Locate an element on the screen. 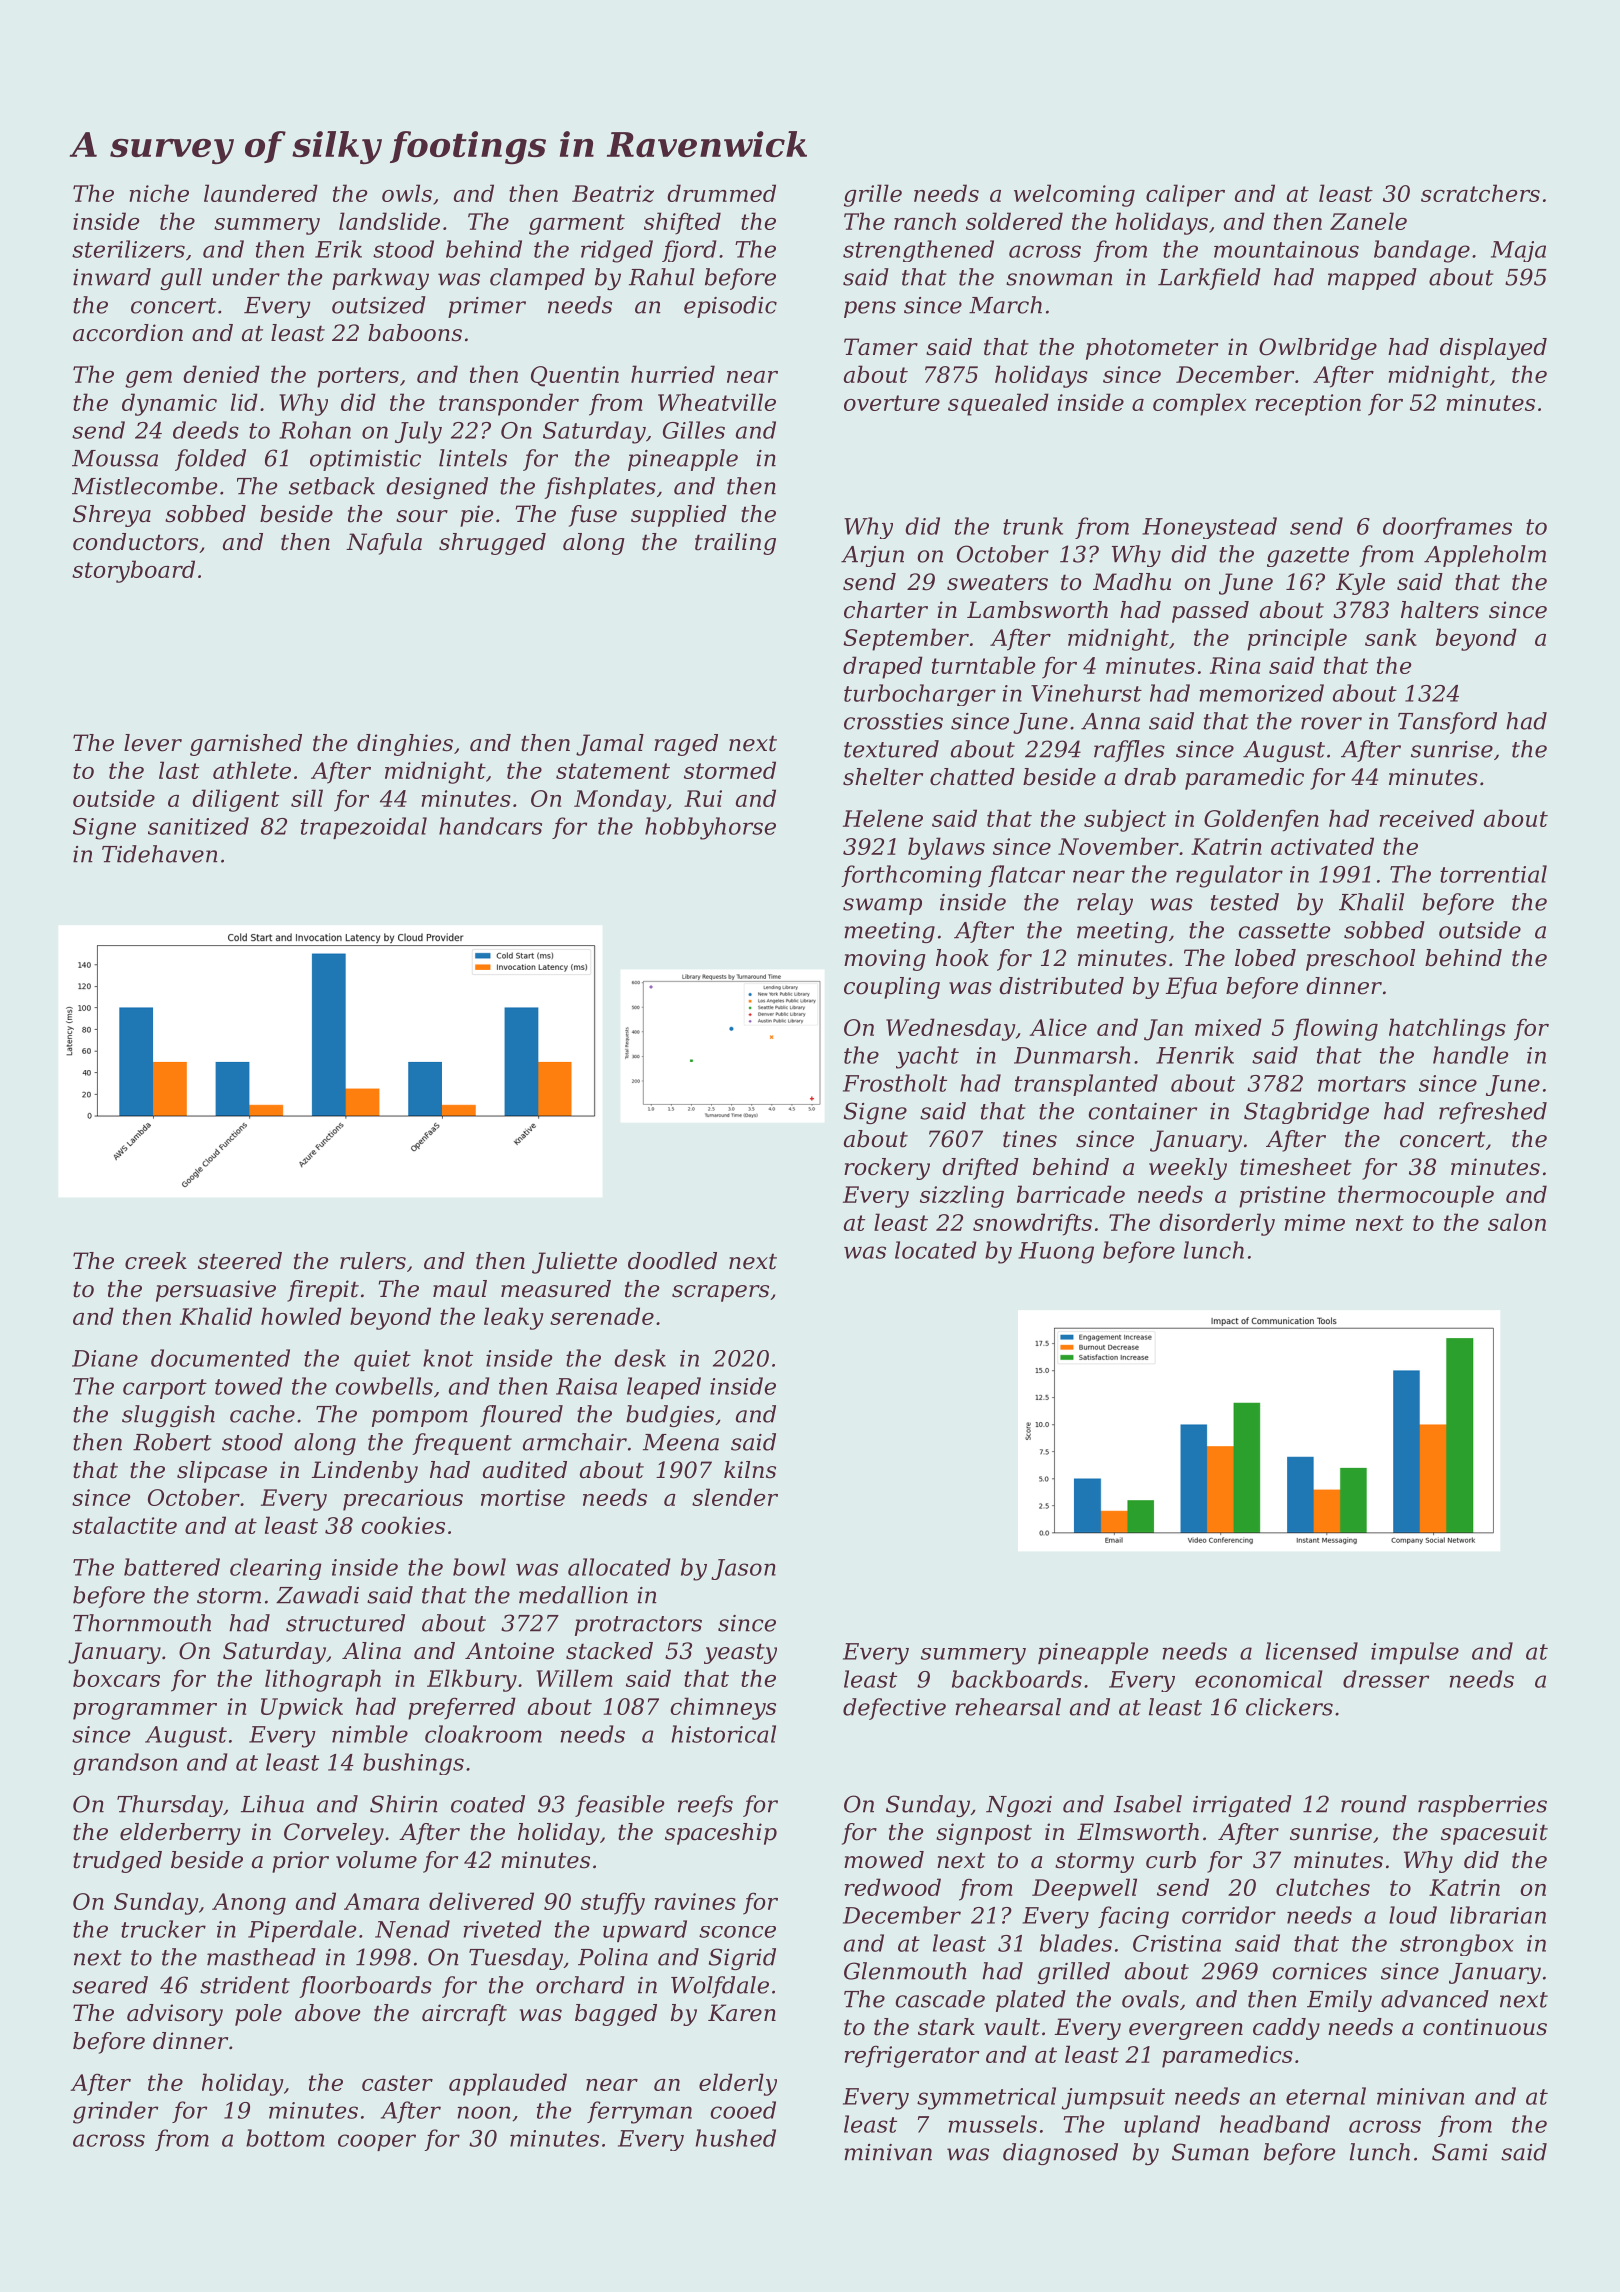 This screenshot has width=1620, height=2292. athlete is located at coordinates (252, 770).
